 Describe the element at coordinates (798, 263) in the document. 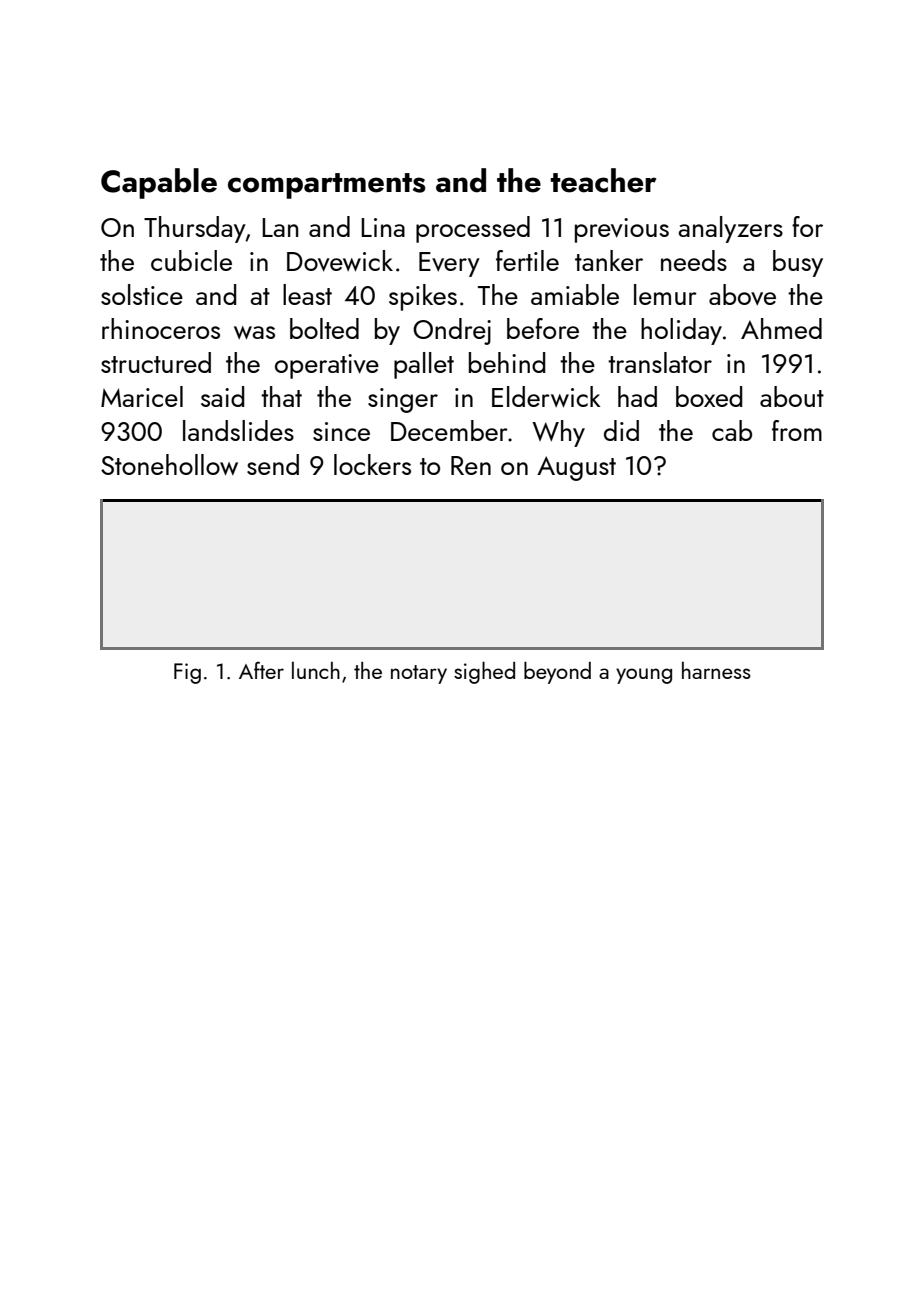

I see `busy` at that location.
